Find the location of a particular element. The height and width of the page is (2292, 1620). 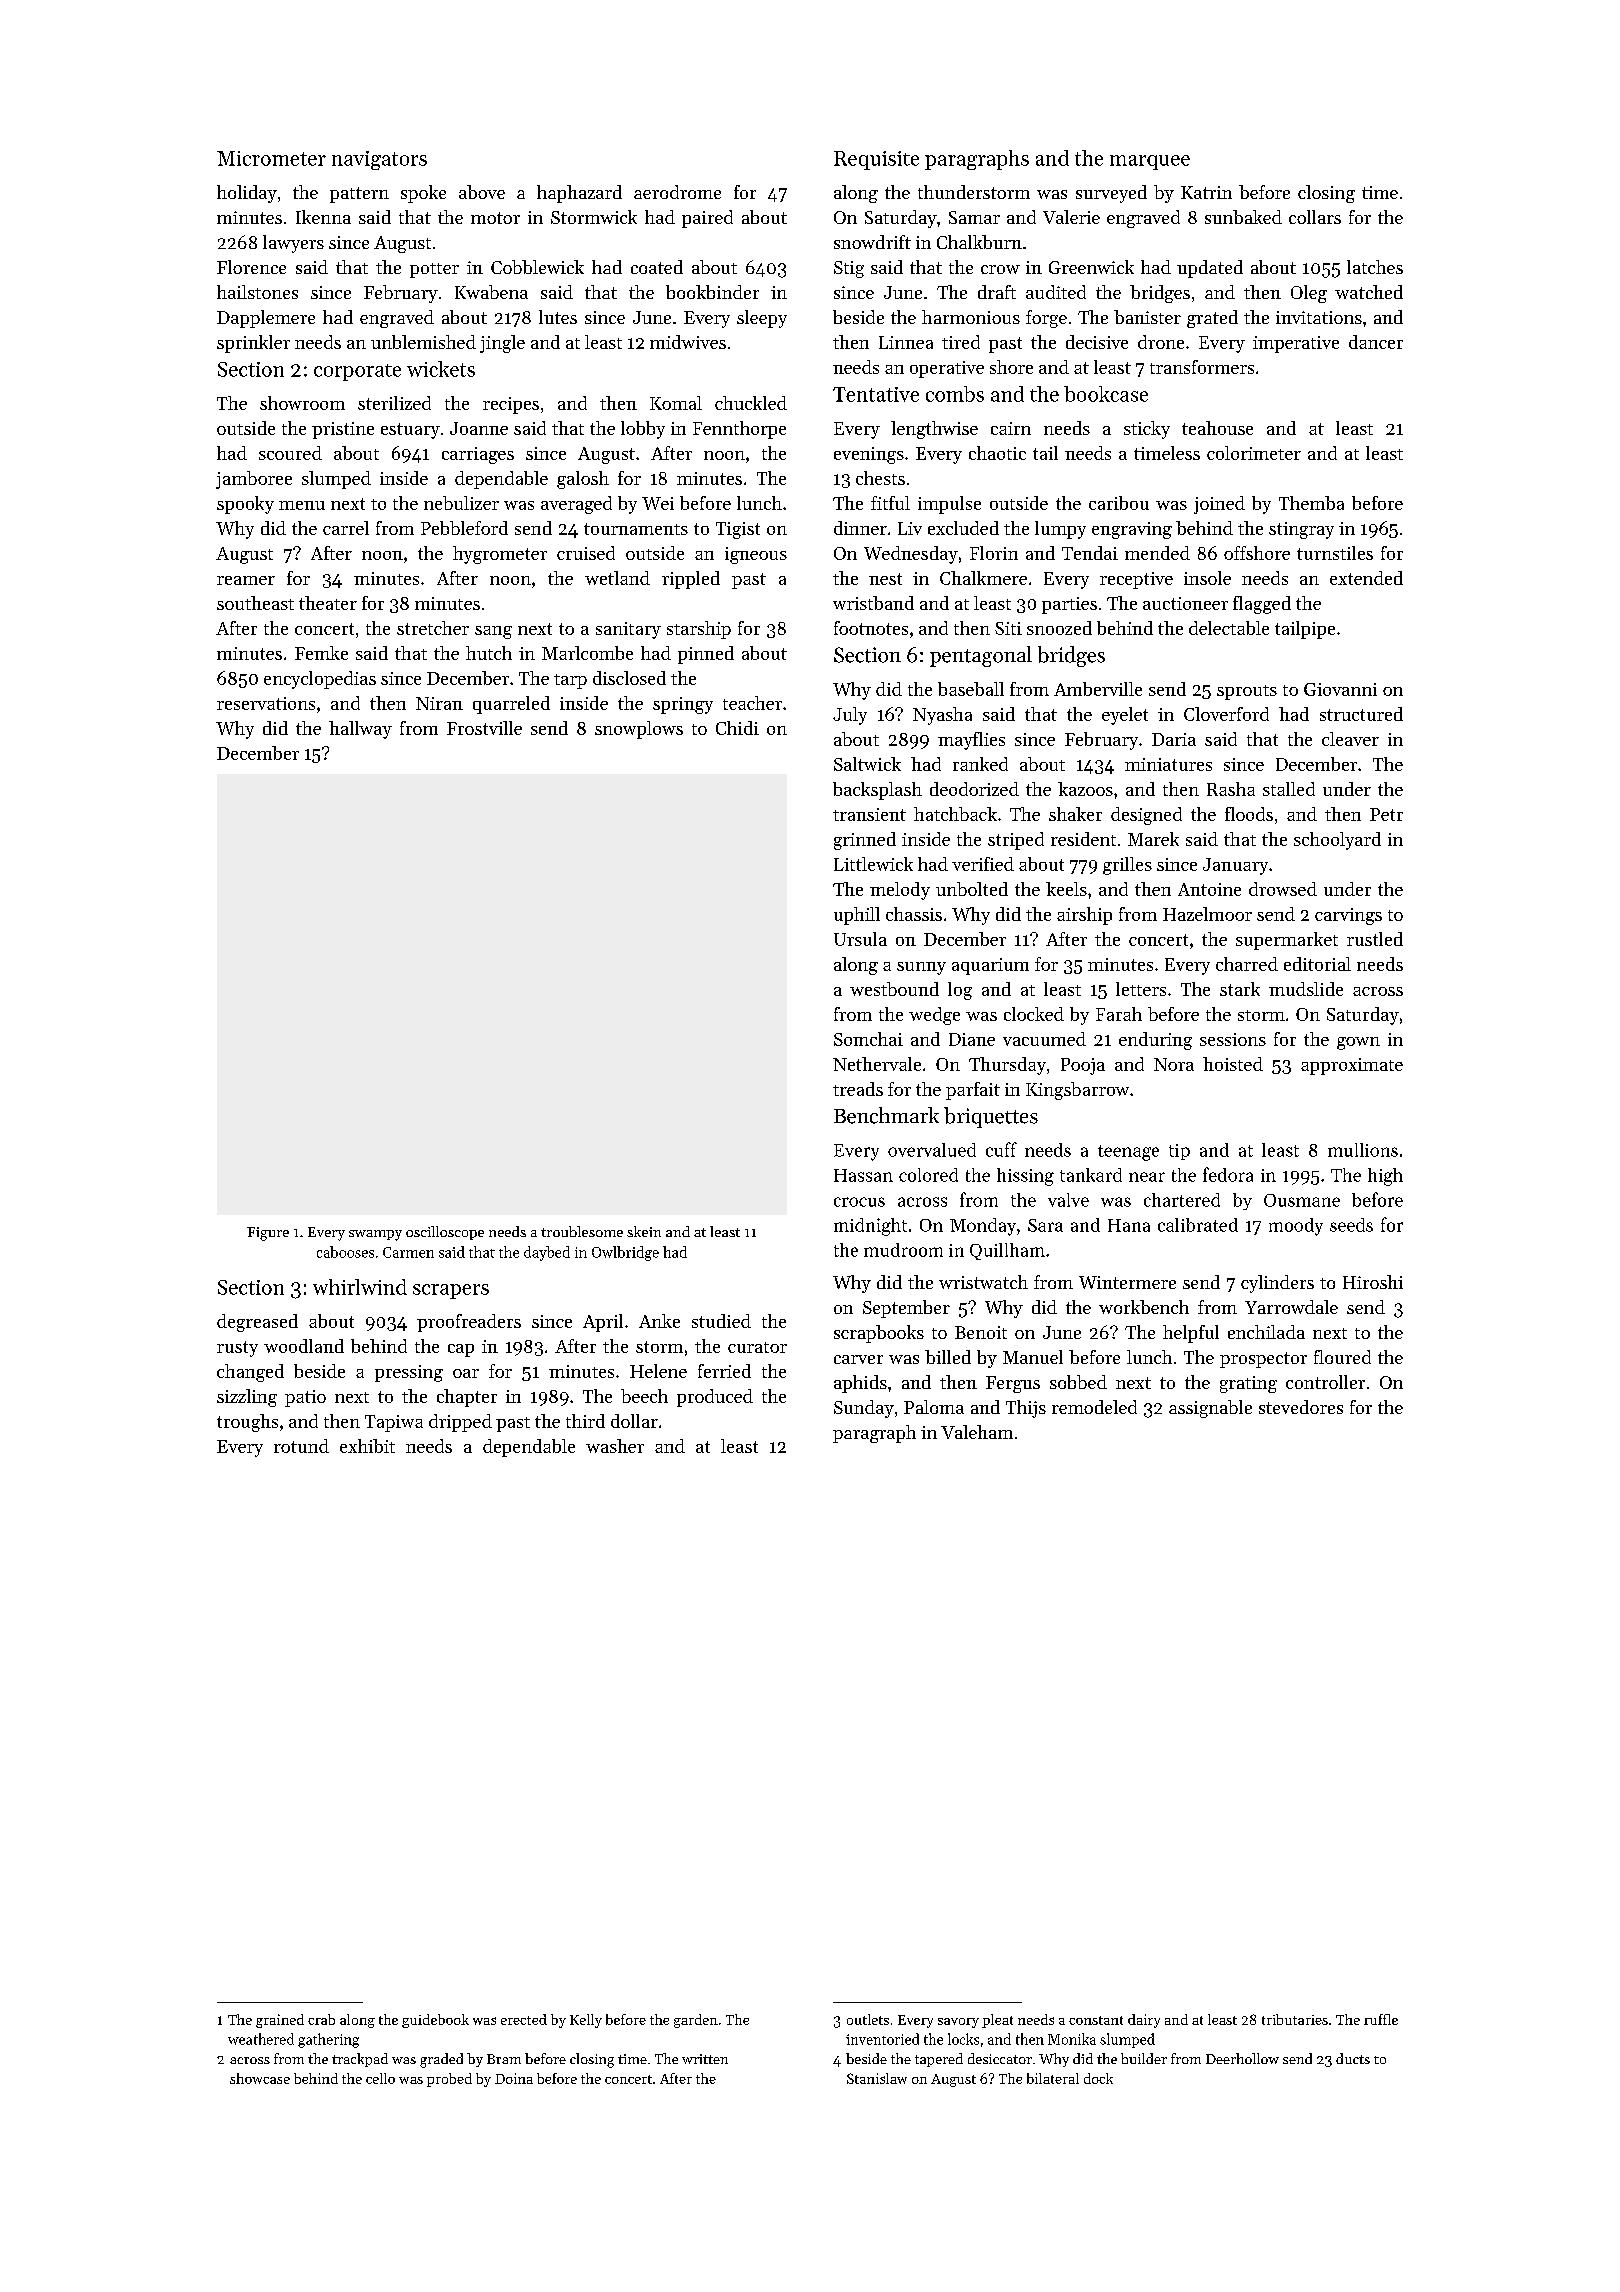

washer is located at coordinates (615, 1446).
